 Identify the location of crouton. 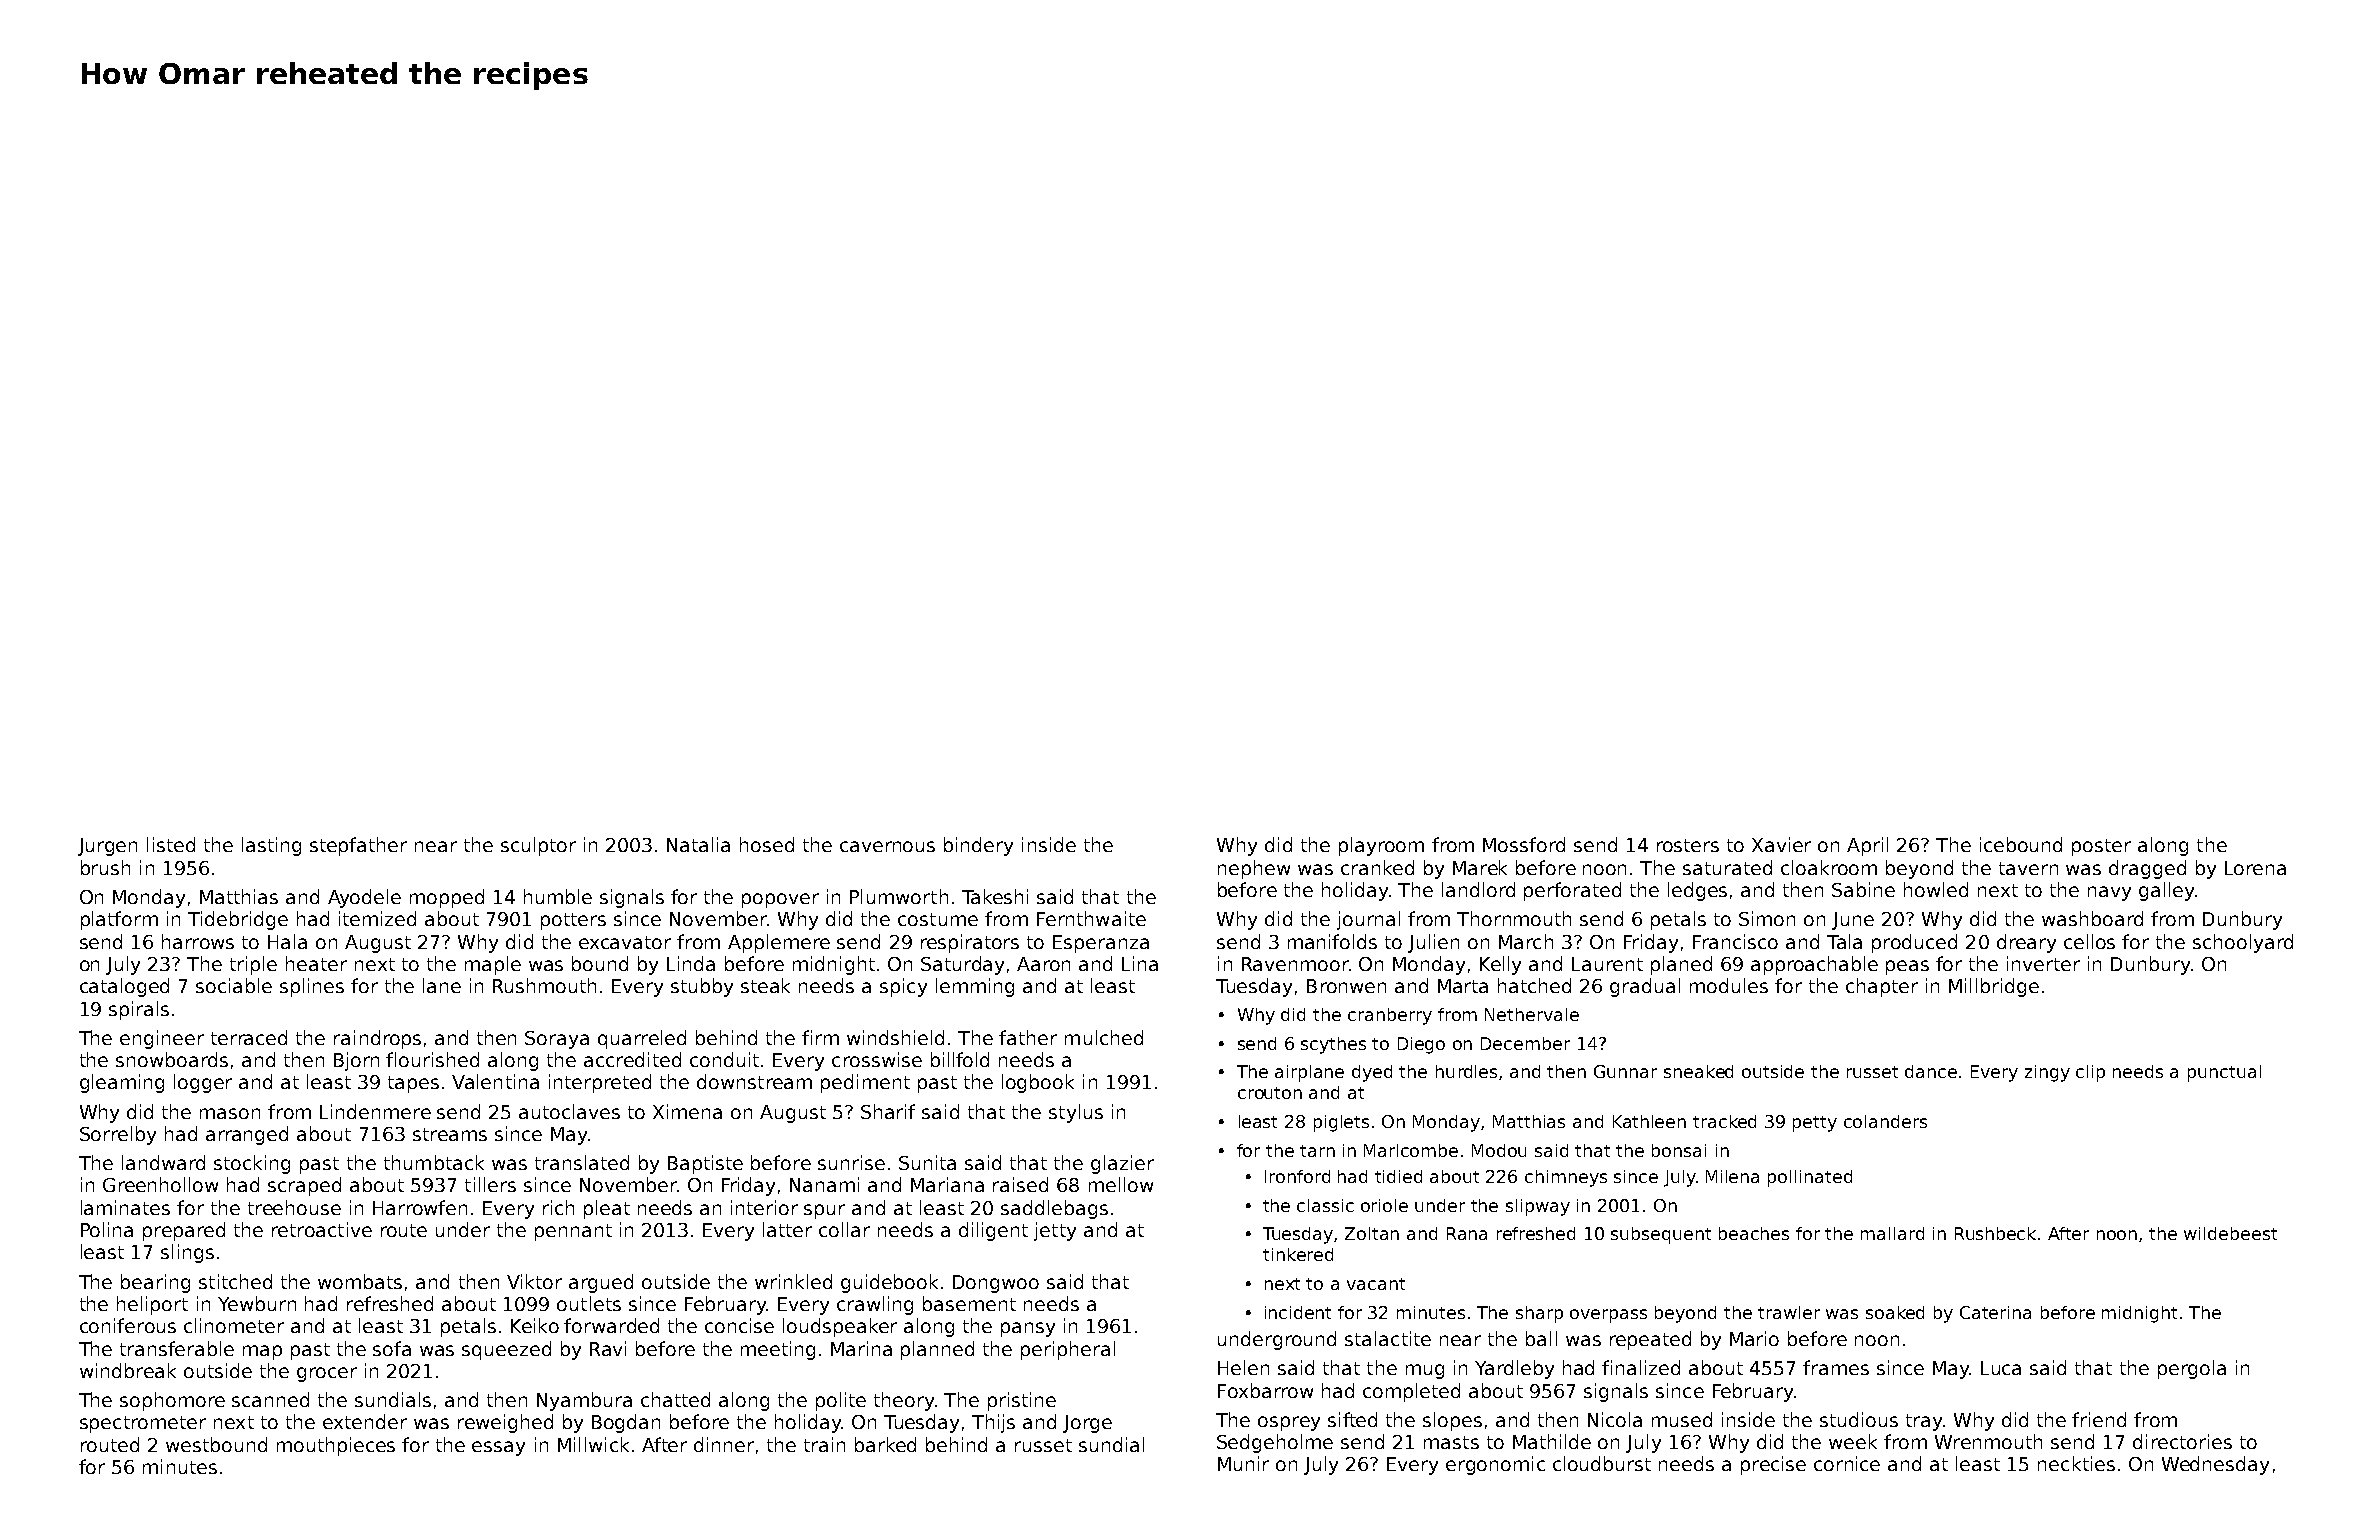
(1270, 1093).
